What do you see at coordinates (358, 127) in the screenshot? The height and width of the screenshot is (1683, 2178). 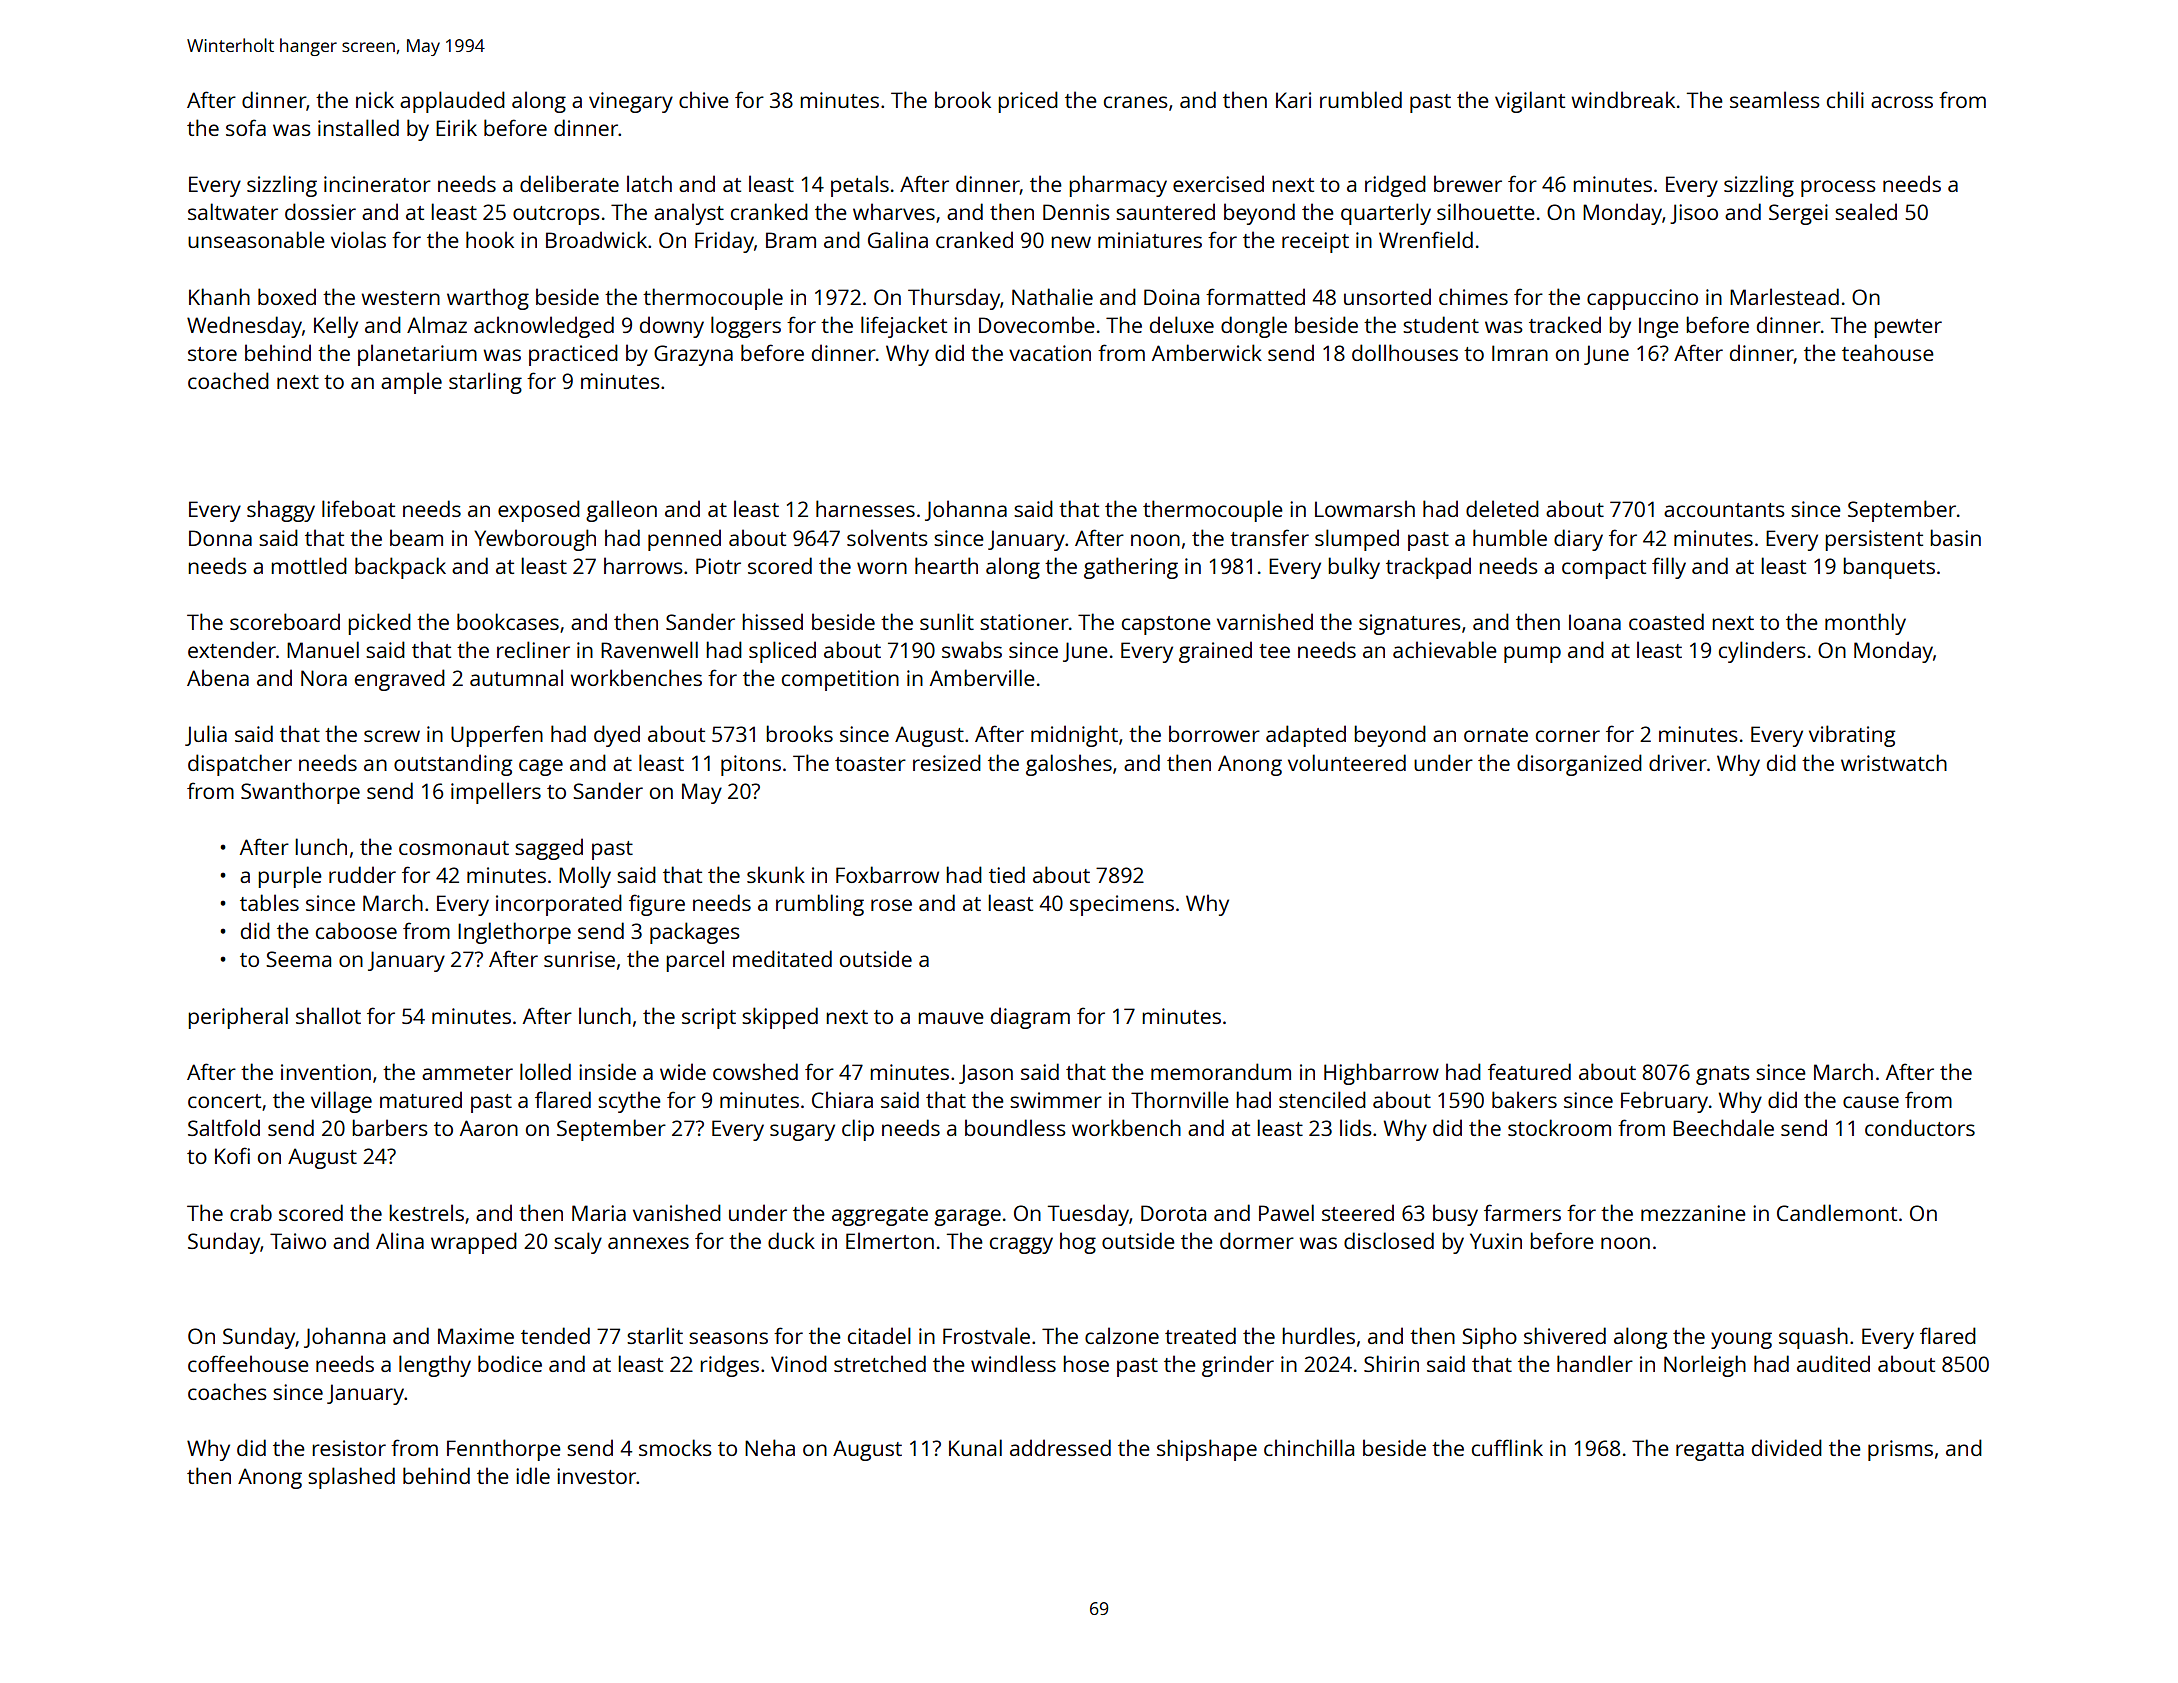 I see `installed` at bounding box center [358, 127].
